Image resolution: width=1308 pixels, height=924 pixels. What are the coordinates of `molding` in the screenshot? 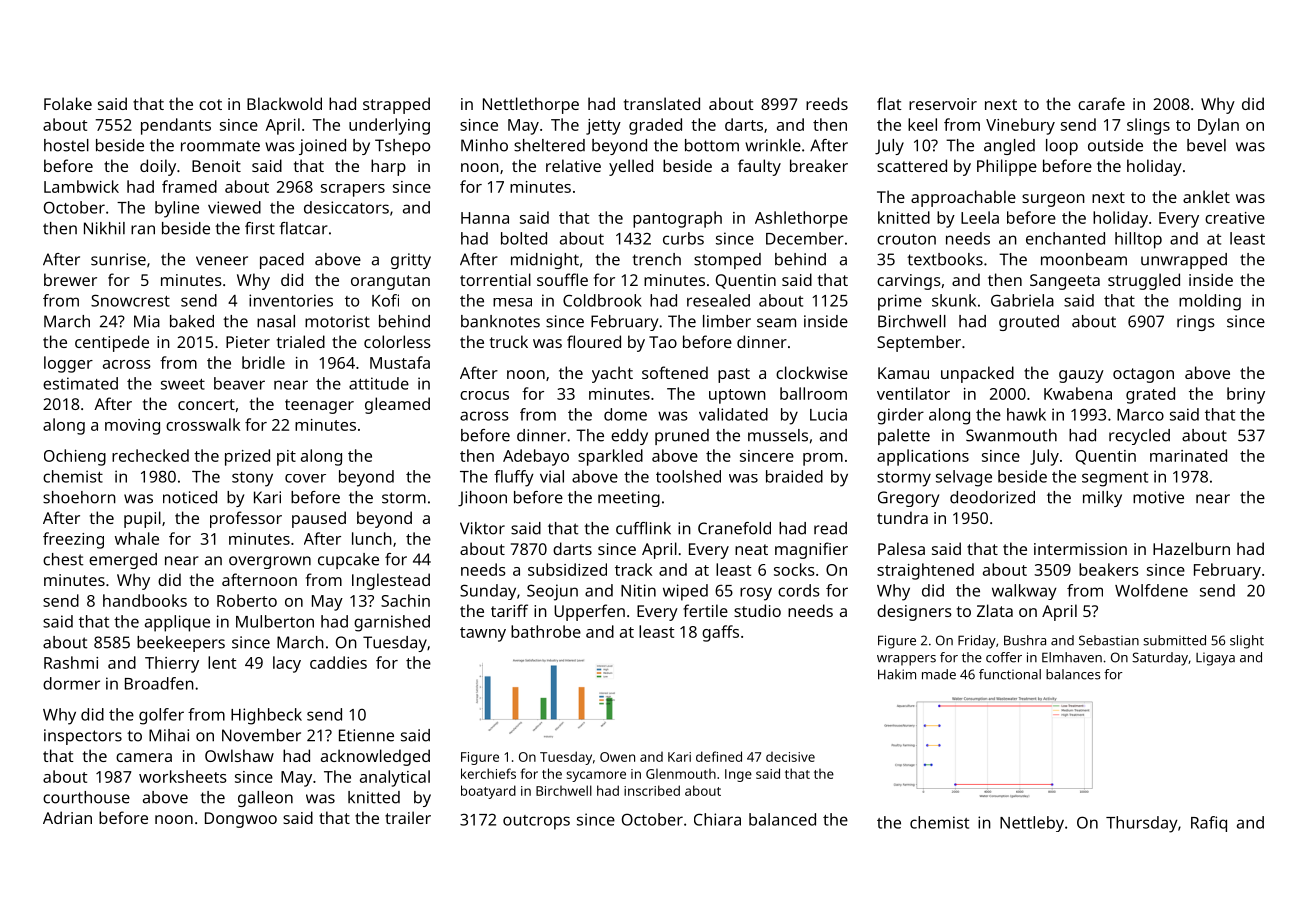 It's located at (1210, 302).
